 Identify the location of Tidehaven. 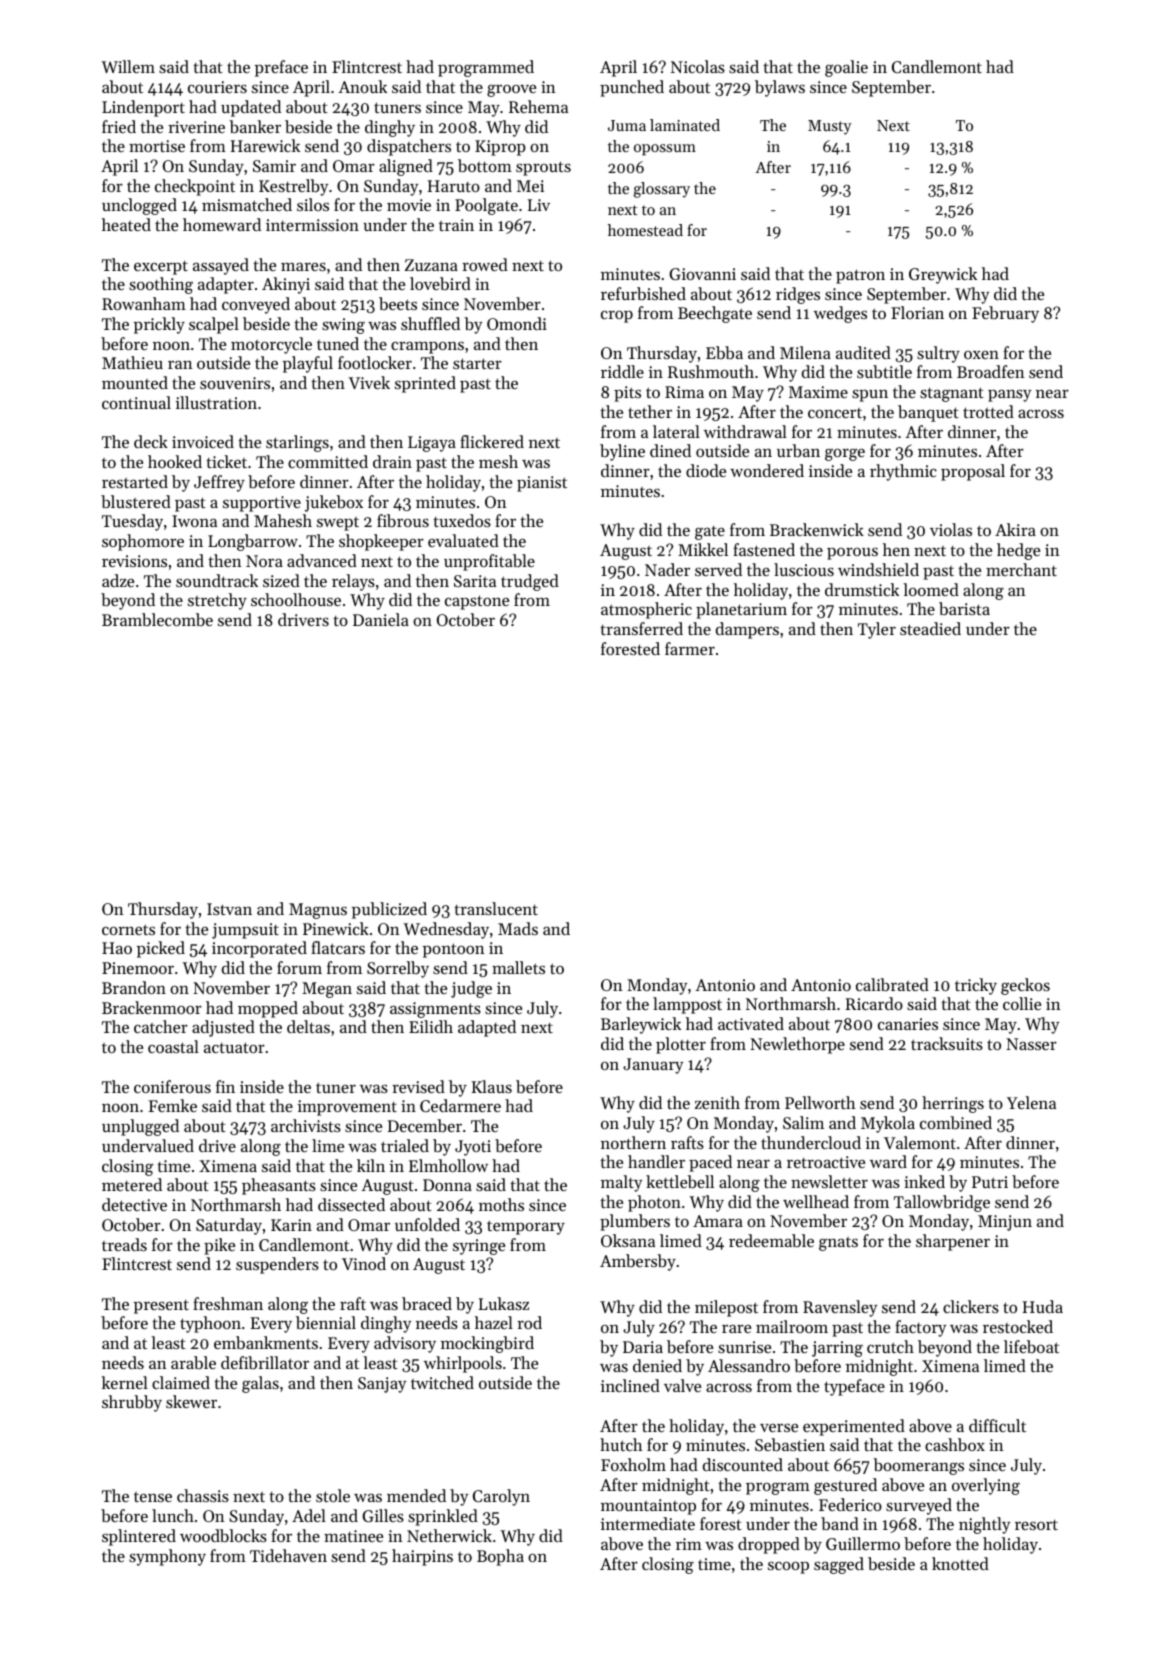
(288, 1555).
